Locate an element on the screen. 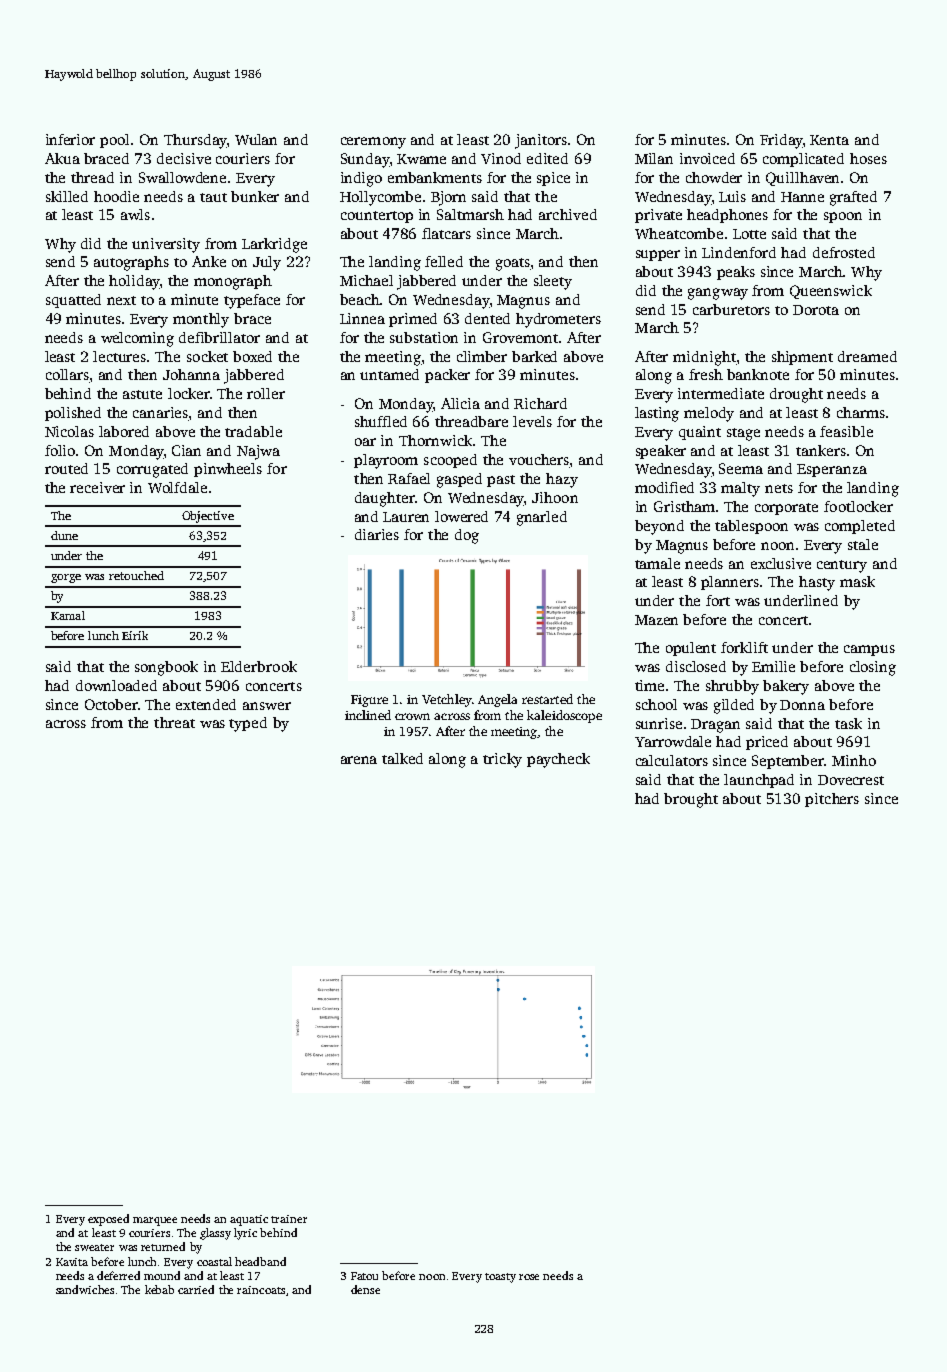 This screenshot has height=1372, width=947. arena is located at coordinates (359, 760).
